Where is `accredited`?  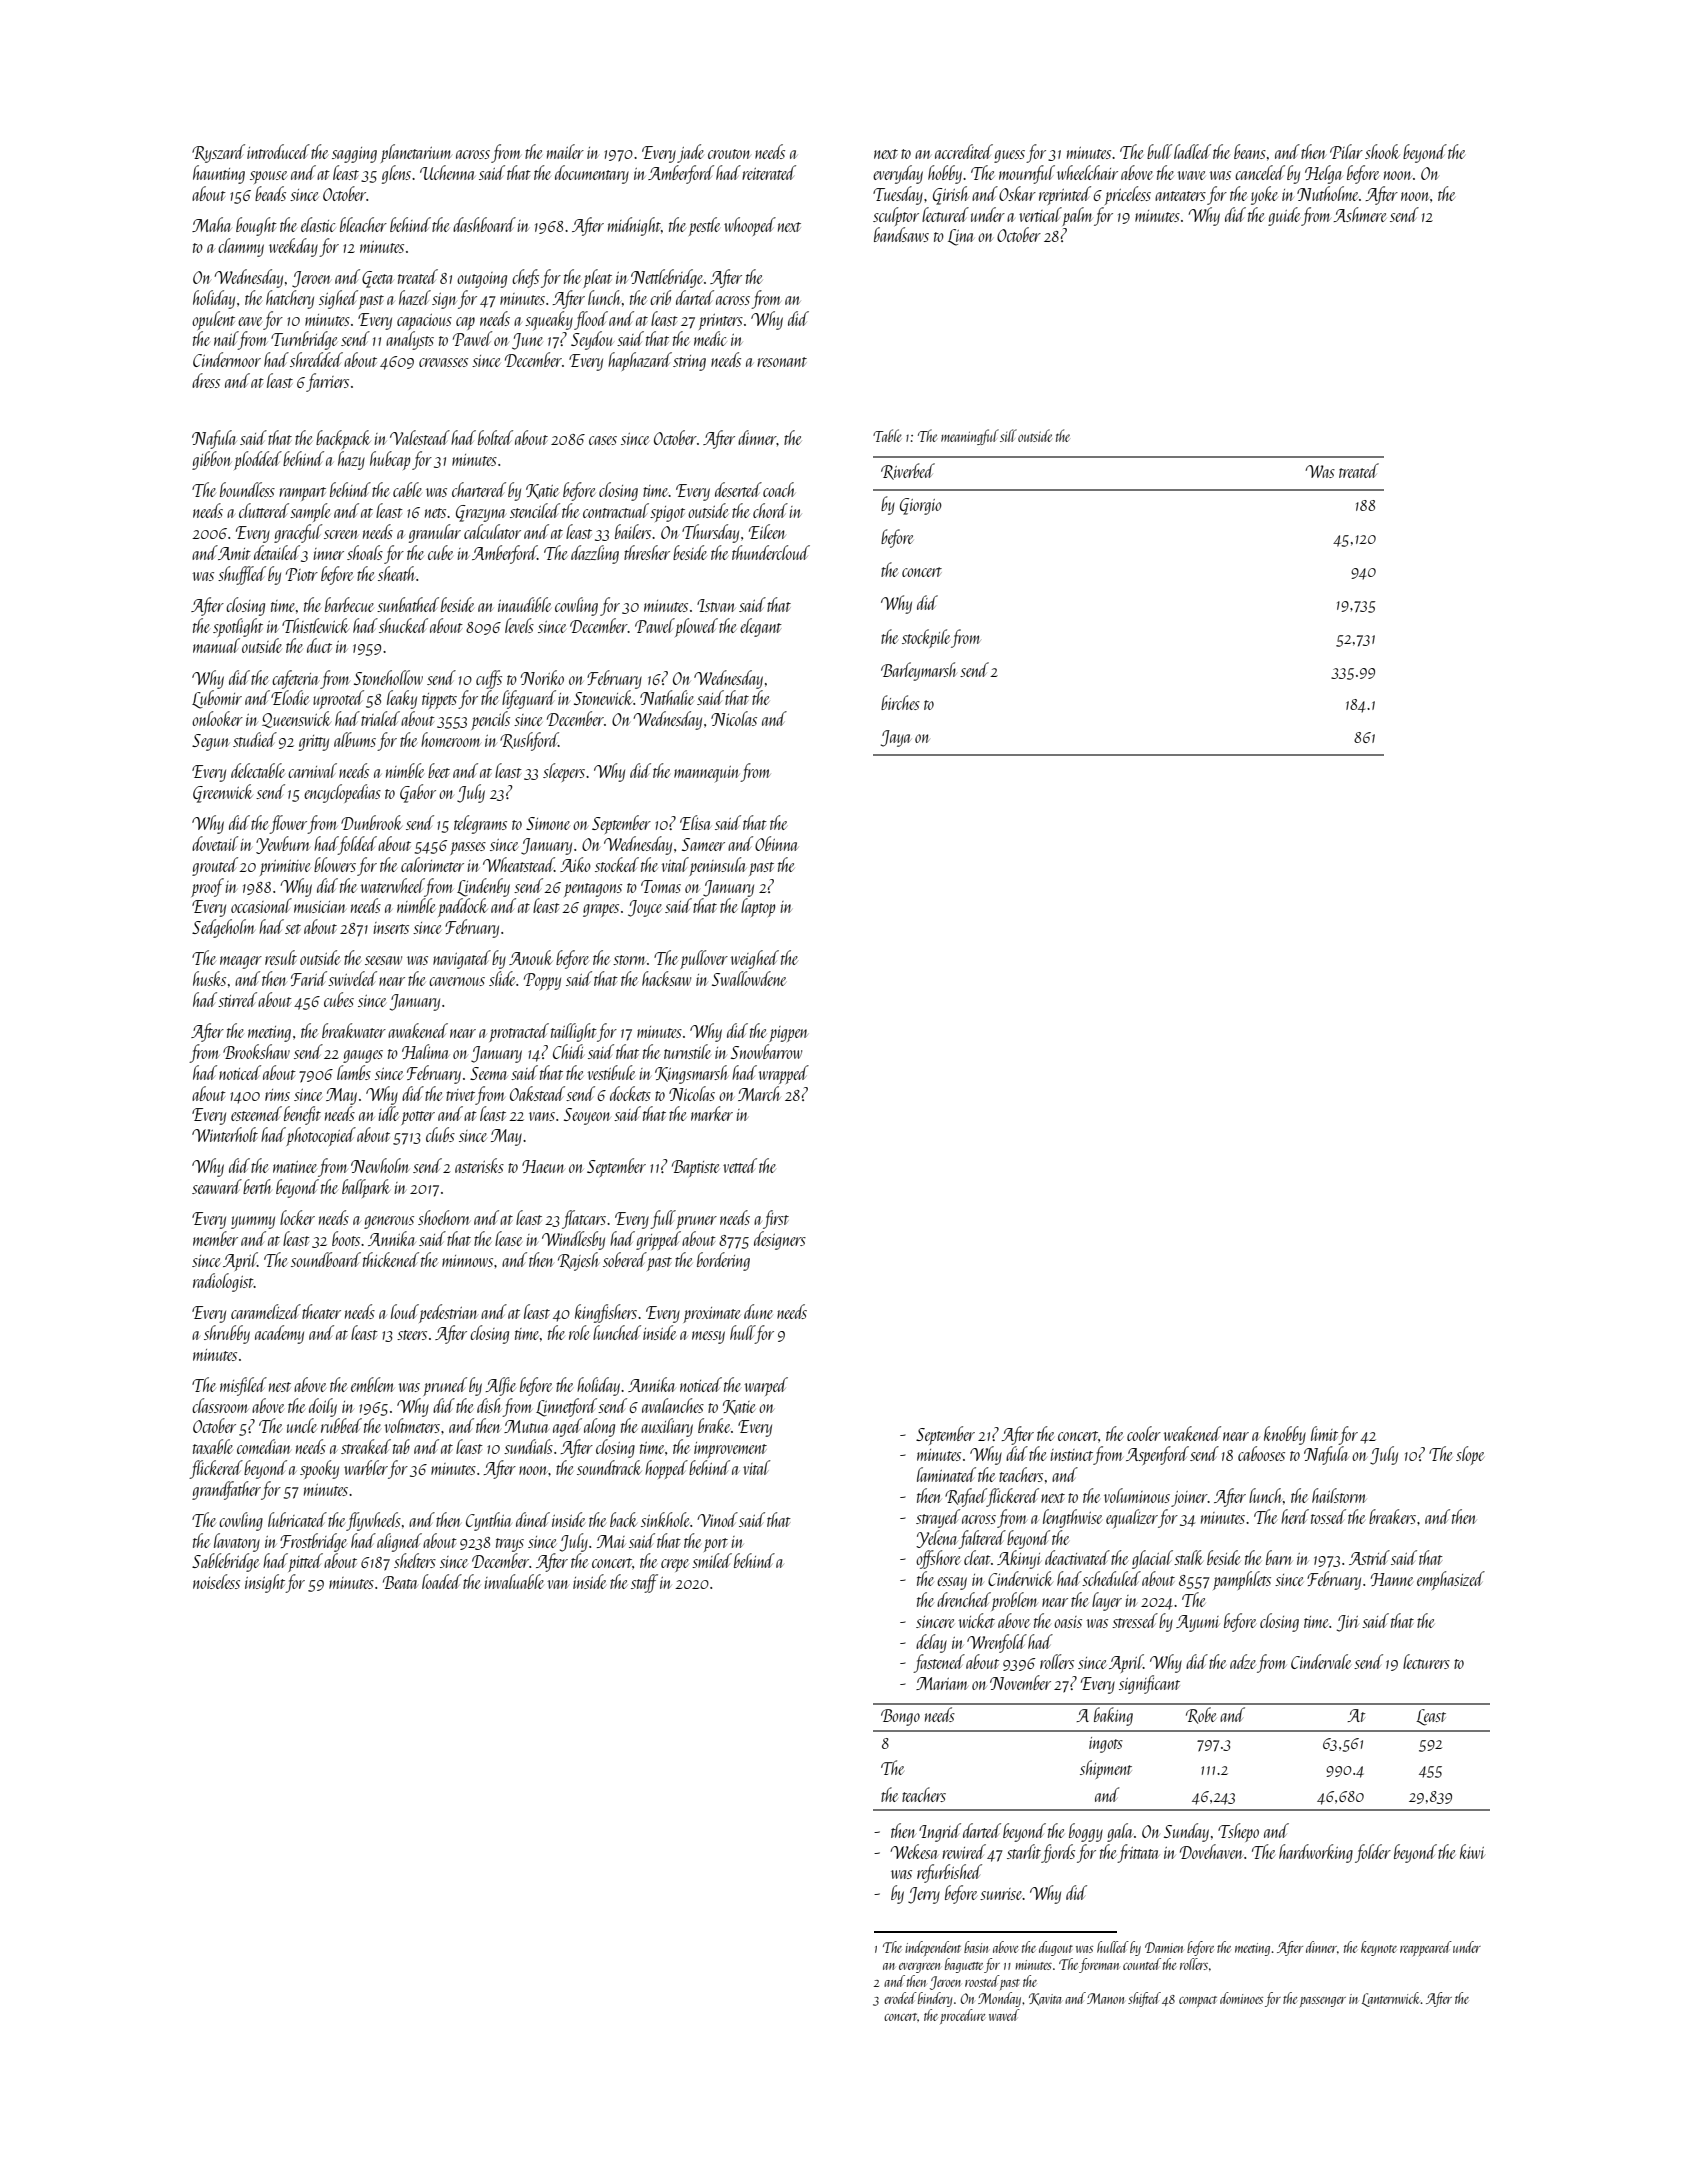 accredited is located at coordinates (964, 151).
